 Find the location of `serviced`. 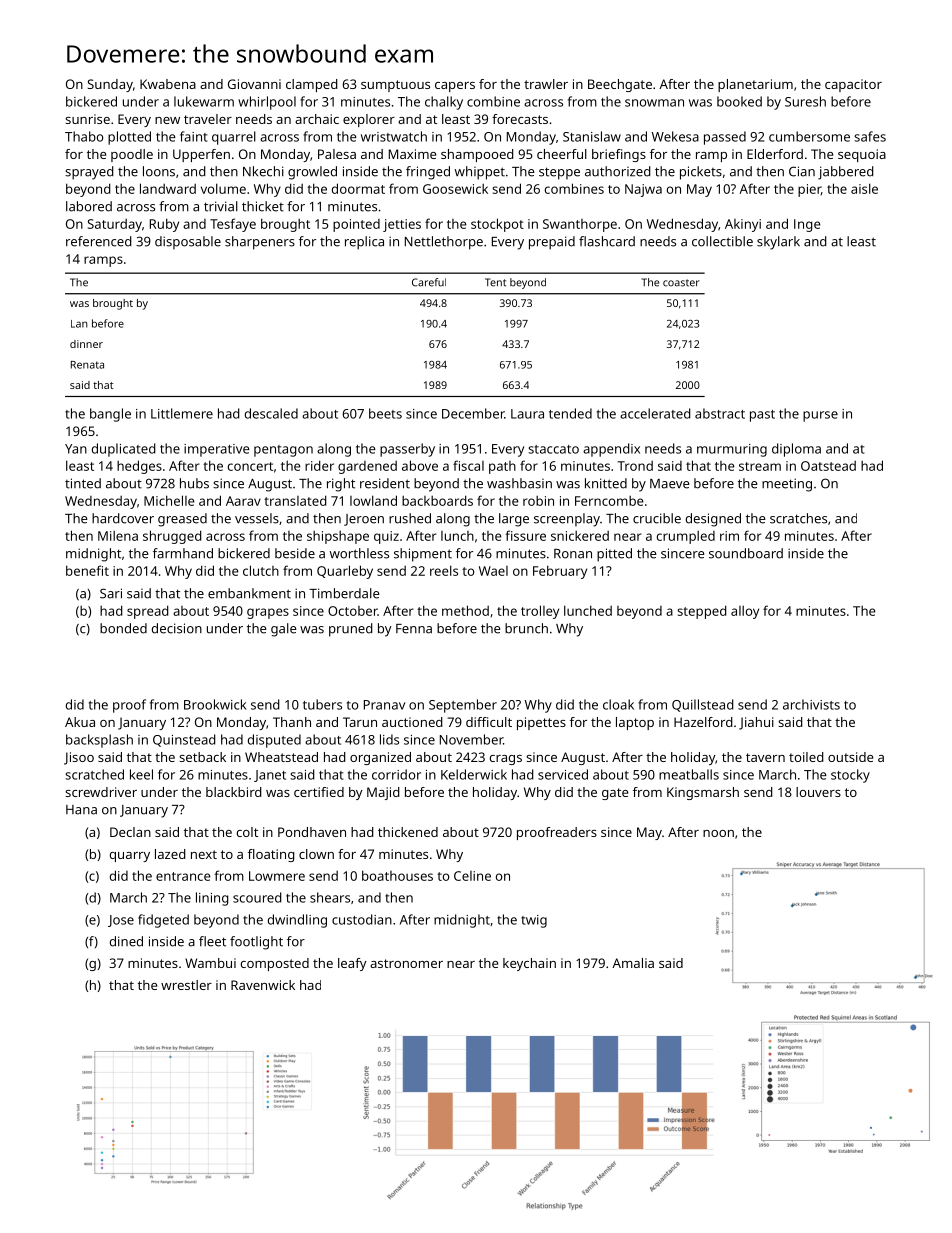

serviced is located at coordinates (563, 774).
